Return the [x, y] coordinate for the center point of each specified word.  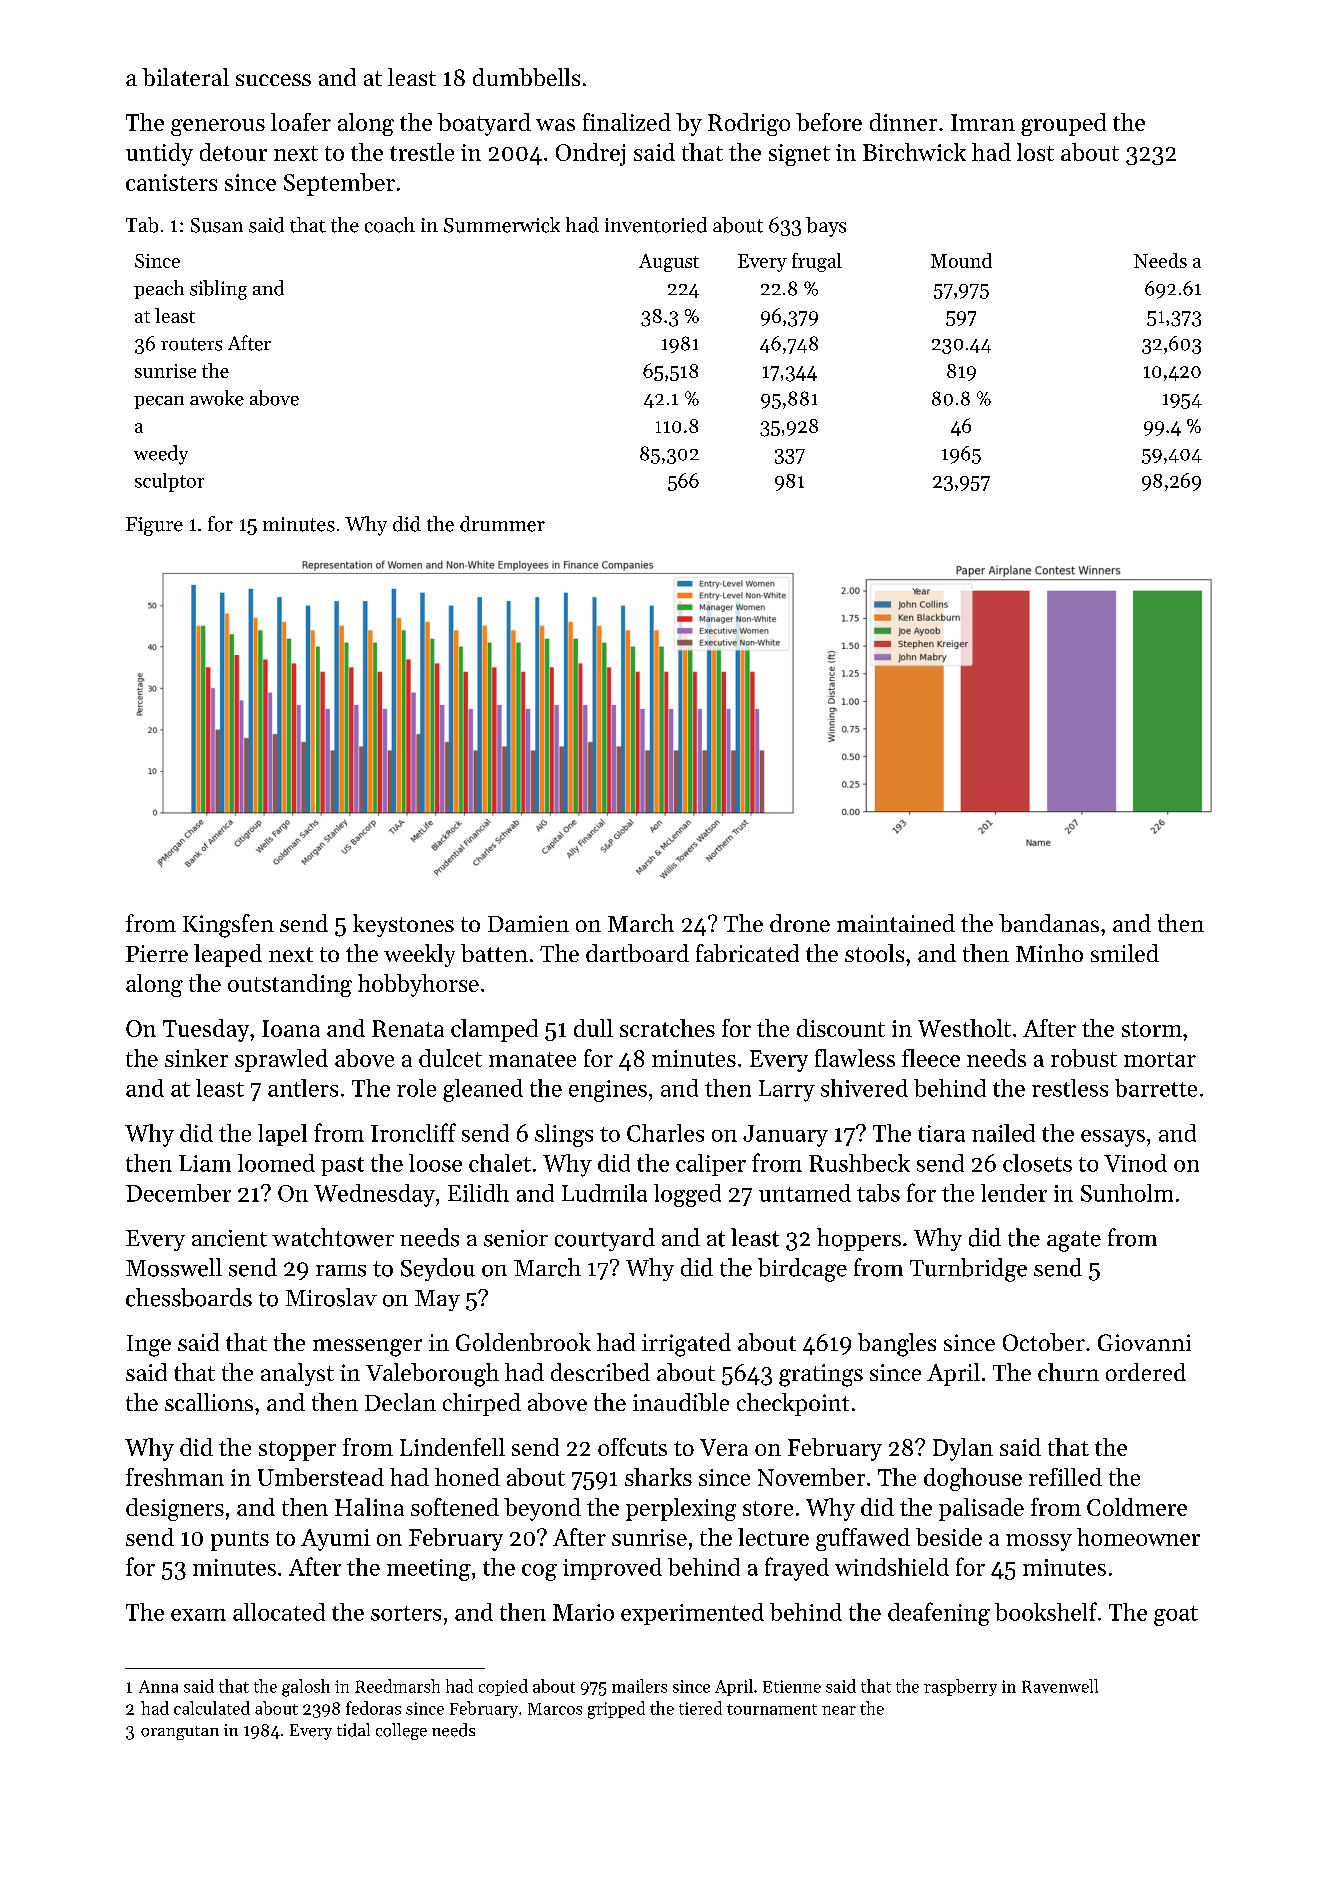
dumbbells [526, 77]
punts [240, 1541]
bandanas [1049, 923]
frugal [817, 262]
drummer [502, 524]
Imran [983, 122]
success [273, 80]
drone [800, 923]
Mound [961, 260]
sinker [196, 1058]
